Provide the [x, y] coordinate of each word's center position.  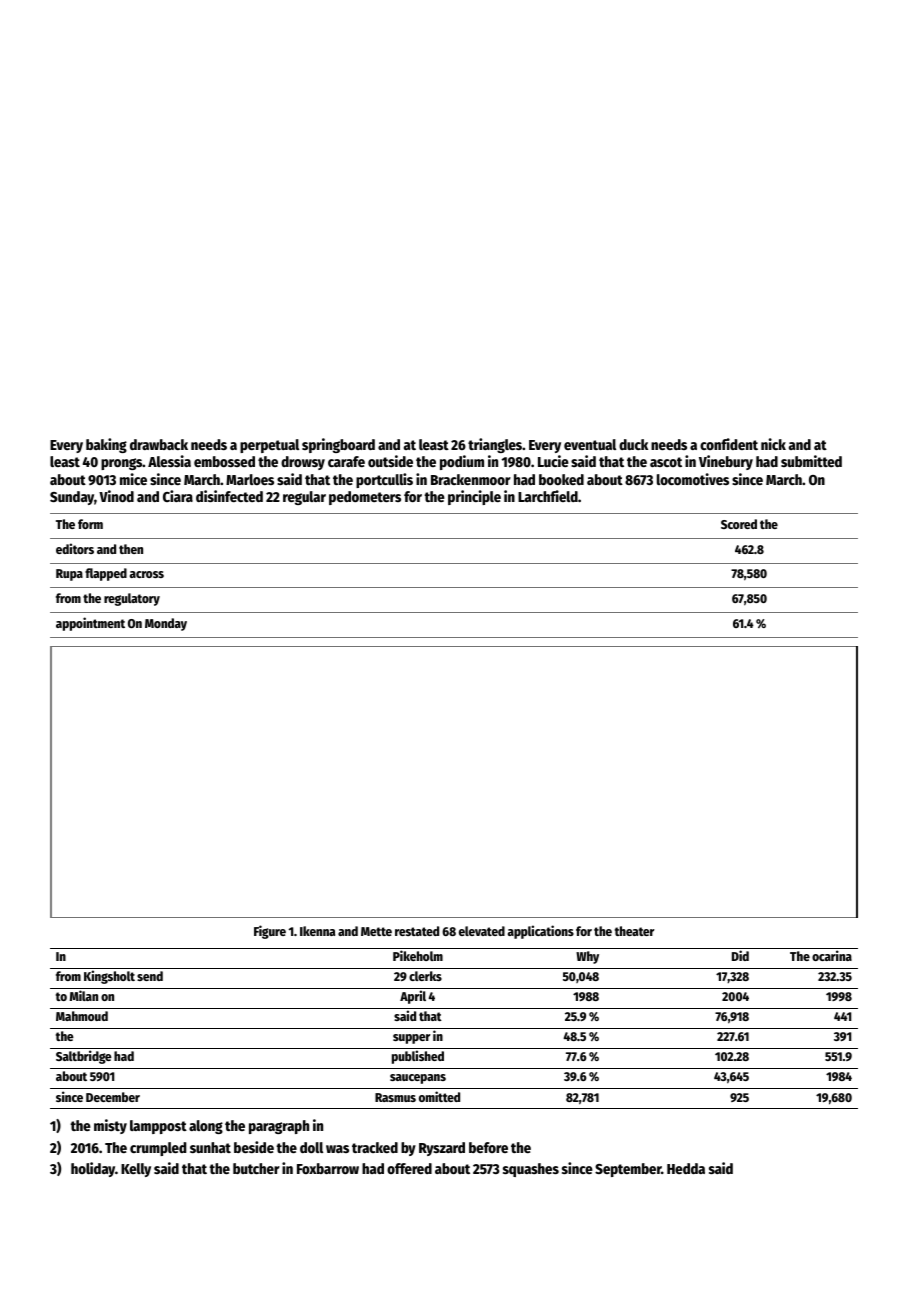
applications [541, 932]
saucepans [418, 1079]
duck [633, 444]
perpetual [269, 446]
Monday [166, 624]
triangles [495, 445]
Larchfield [548, 496]
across [147, 574]
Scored [739, 524]
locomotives [693, 479]
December [113, 1097]
